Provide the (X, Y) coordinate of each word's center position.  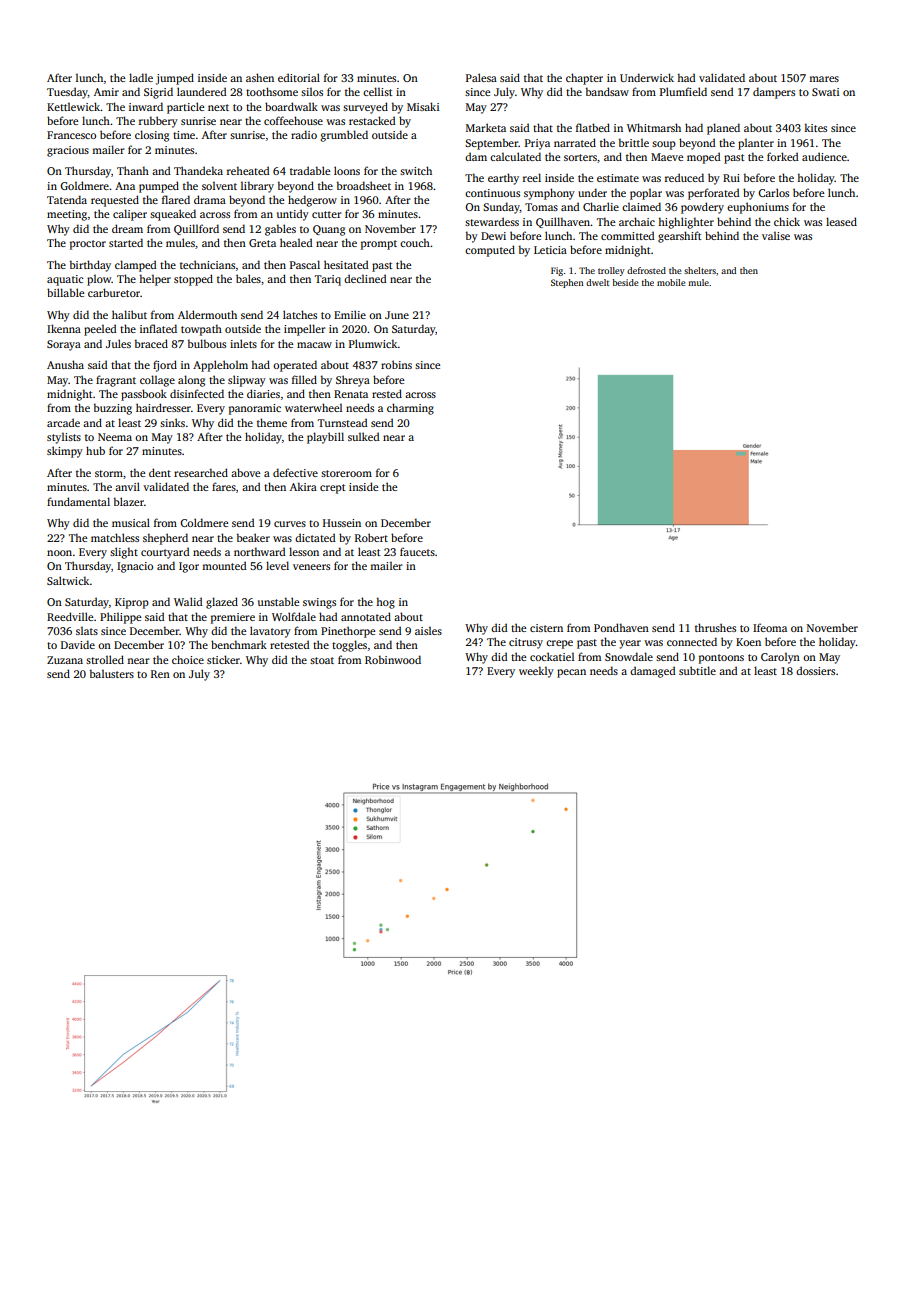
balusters (112, 673)
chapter (584, 79)
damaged (653, 672)
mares (824, 79)
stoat (322, 660)
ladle (141, 77)
